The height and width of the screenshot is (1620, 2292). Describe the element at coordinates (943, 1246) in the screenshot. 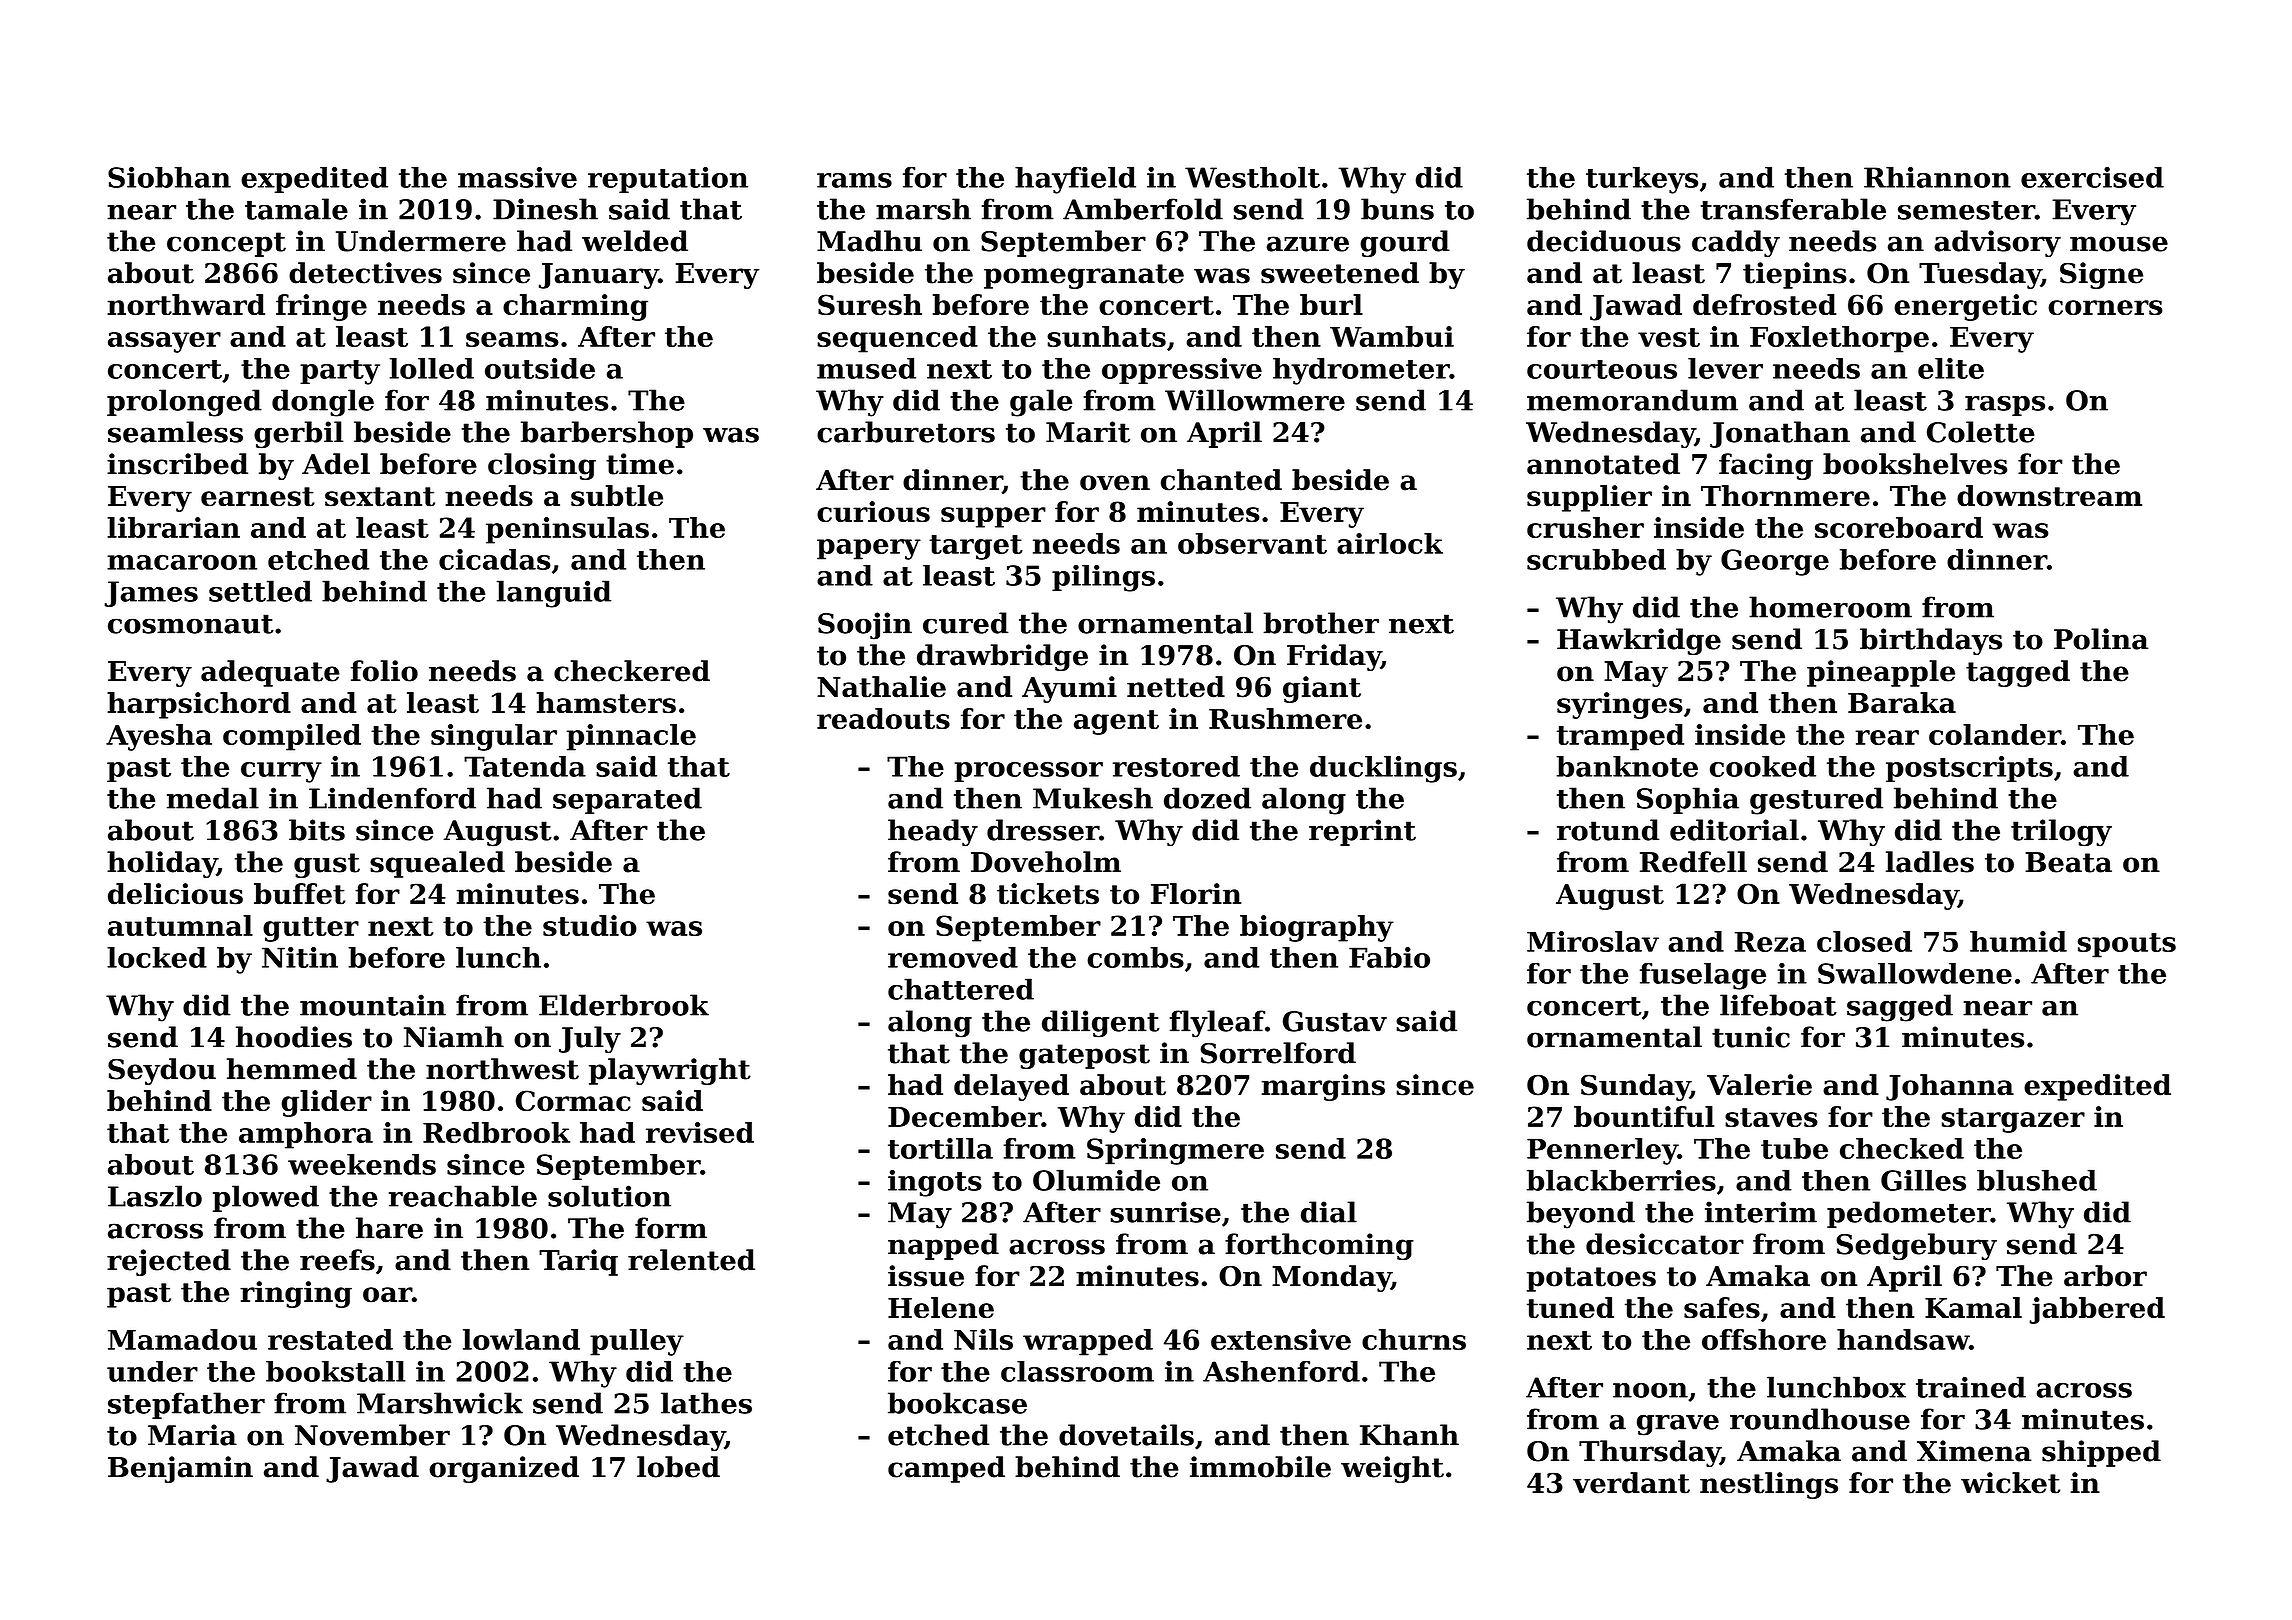

I see `napped` at that location.
